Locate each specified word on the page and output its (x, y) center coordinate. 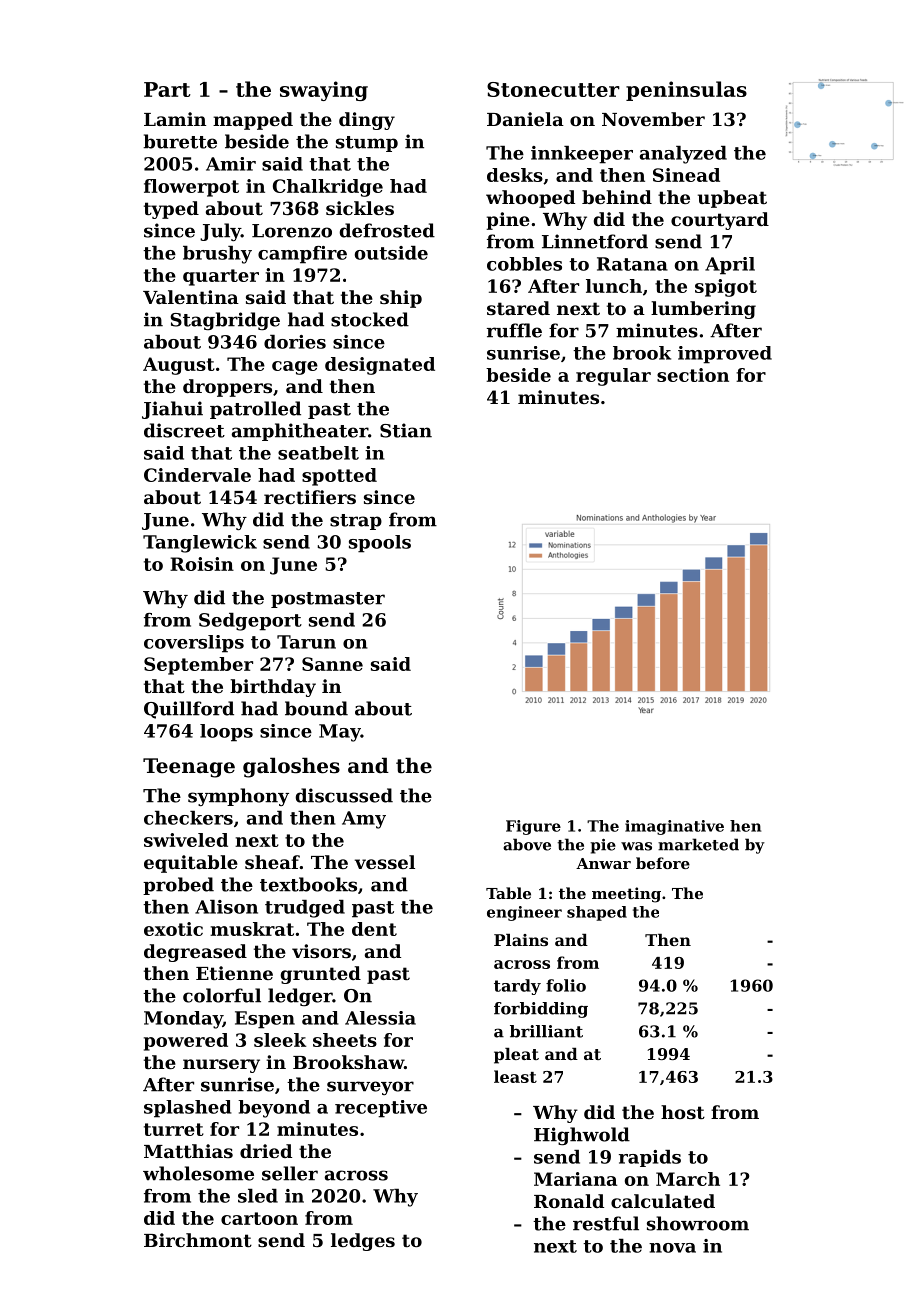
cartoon (259, 1218)
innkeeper (582, 155)
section (693, 375)
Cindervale (197, 475)
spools (380, 544)
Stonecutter (553, 89)
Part (167, 89)
